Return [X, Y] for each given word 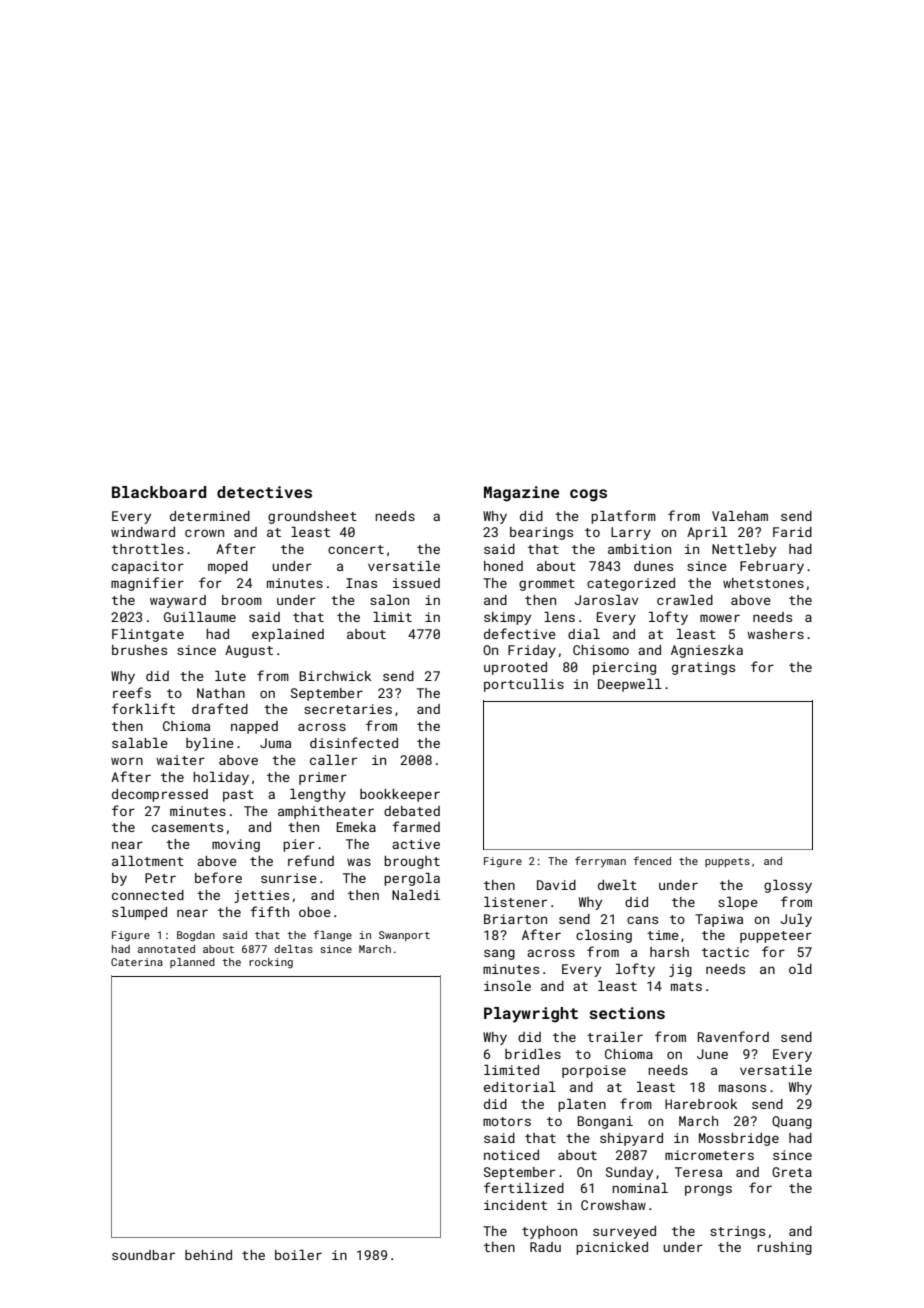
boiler [298, 1255]
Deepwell [630, 685]
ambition [639, 549]
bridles [533, 1054]
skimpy [507, 618]
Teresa [698, 1172]
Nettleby [744, 550]
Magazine [522, 494]
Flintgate [148, 635]
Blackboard [159, 492]
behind [208, 1255]
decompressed [160, 795]
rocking [271, 963]
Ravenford [733, 1036]
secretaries [348, 709]
